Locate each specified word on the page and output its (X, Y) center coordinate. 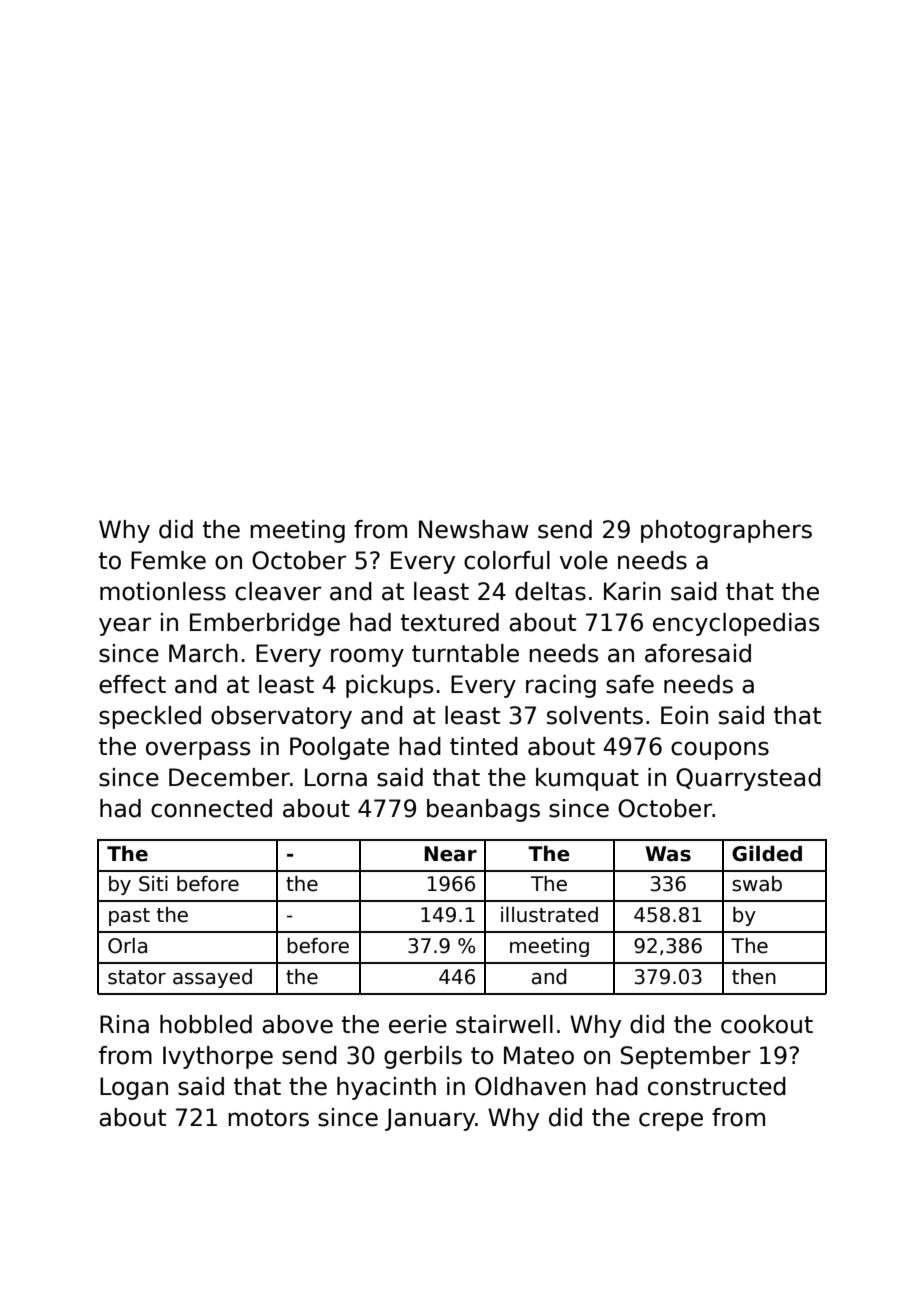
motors (268, 1118)
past (129, 917)
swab (757, 884)
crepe (671, 1121)
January (430, 1119)
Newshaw (474, 529)
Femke (168, 560)
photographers (726, 531)
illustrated (549, 915)
